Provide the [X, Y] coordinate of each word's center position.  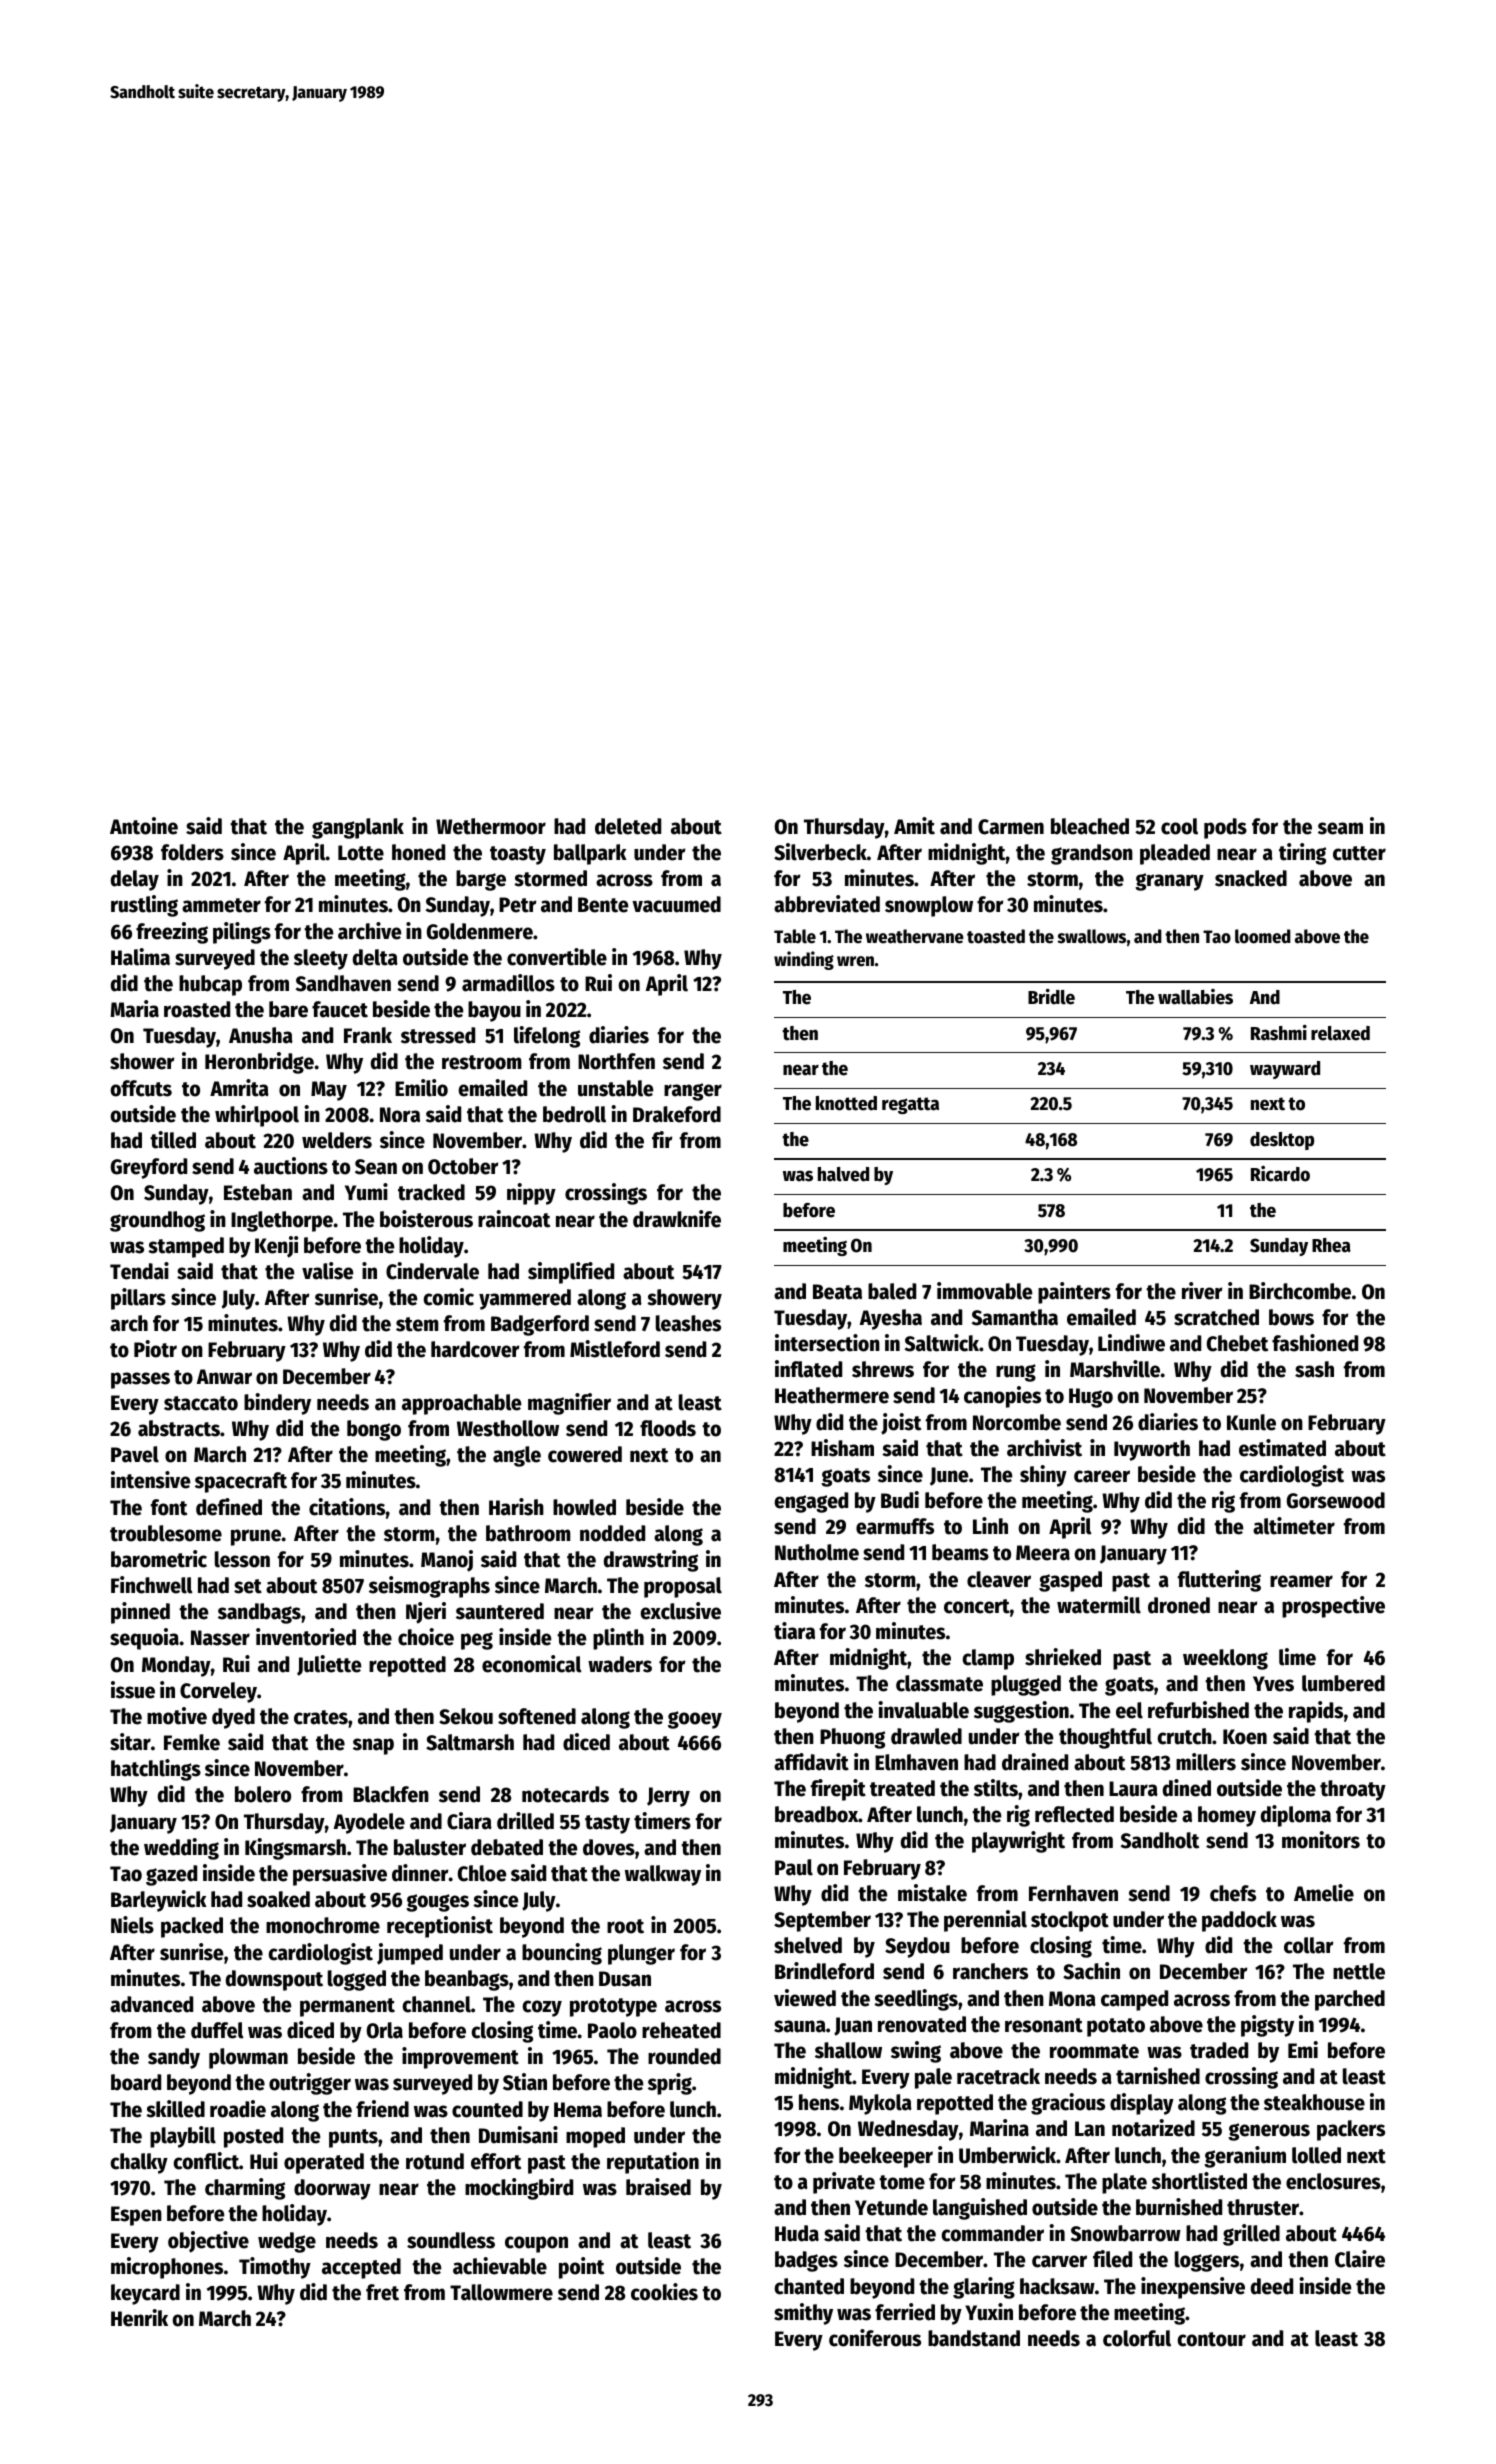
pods [1225, 828]
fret [382, 2292]
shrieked [1063, 1657]
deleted [628, 826]
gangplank [358, 828]
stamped [186, 1247]
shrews [883, 1369]
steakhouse [1314, 2102]
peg [477, 1641]
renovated [922, 2024]
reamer [1301, 1581]
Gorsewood [1336, 1500]
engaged [811, 1502]
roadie [238, 2109]
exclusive [680, 1611]
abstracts [179, 1428]
